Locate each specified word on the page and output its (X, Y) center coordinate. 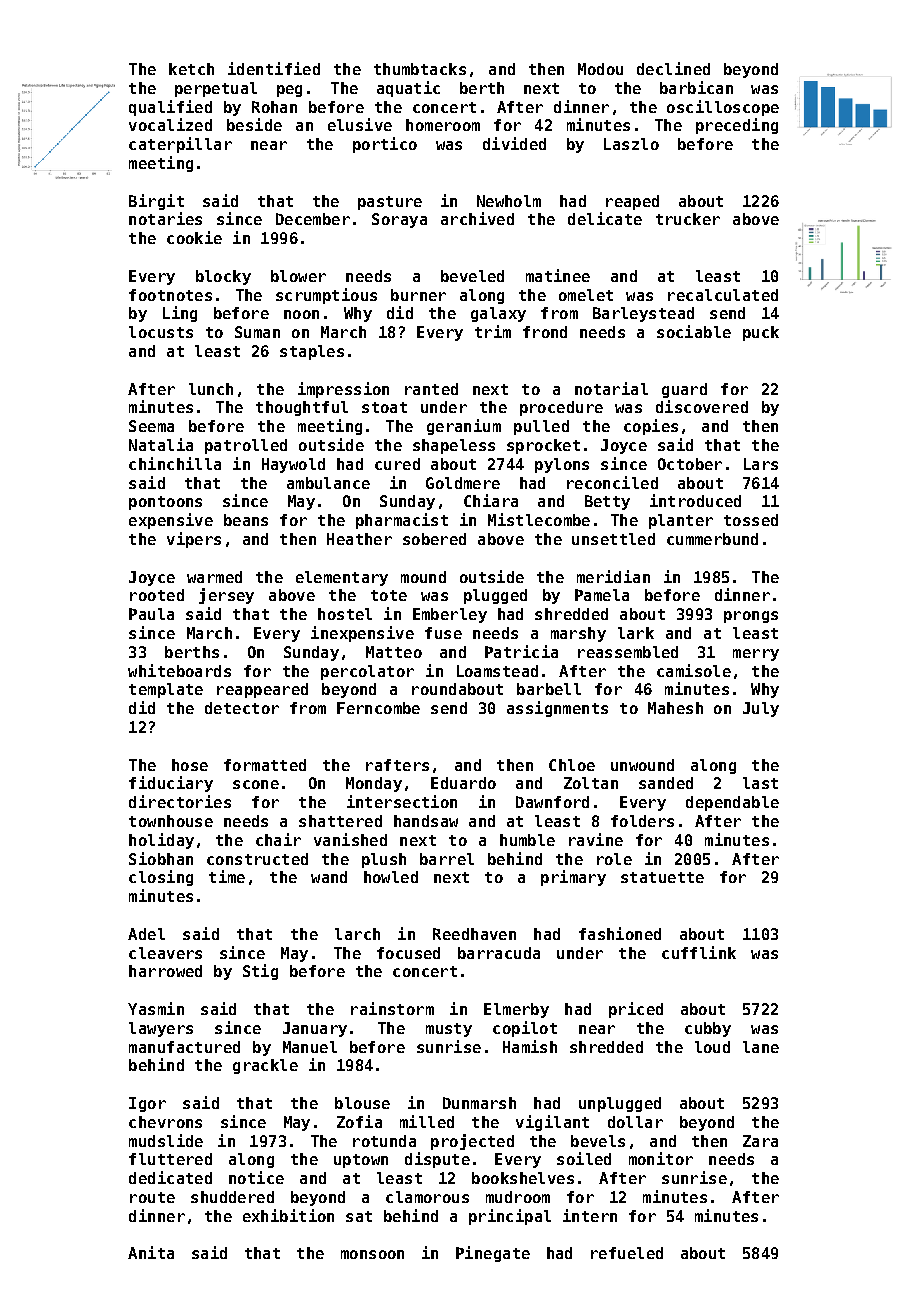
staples (312, 352)
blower (298, 276)
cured (397, 464)
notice (256, 1177)
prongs (751, 617)
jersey (226, 596)
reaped (632, 202)
